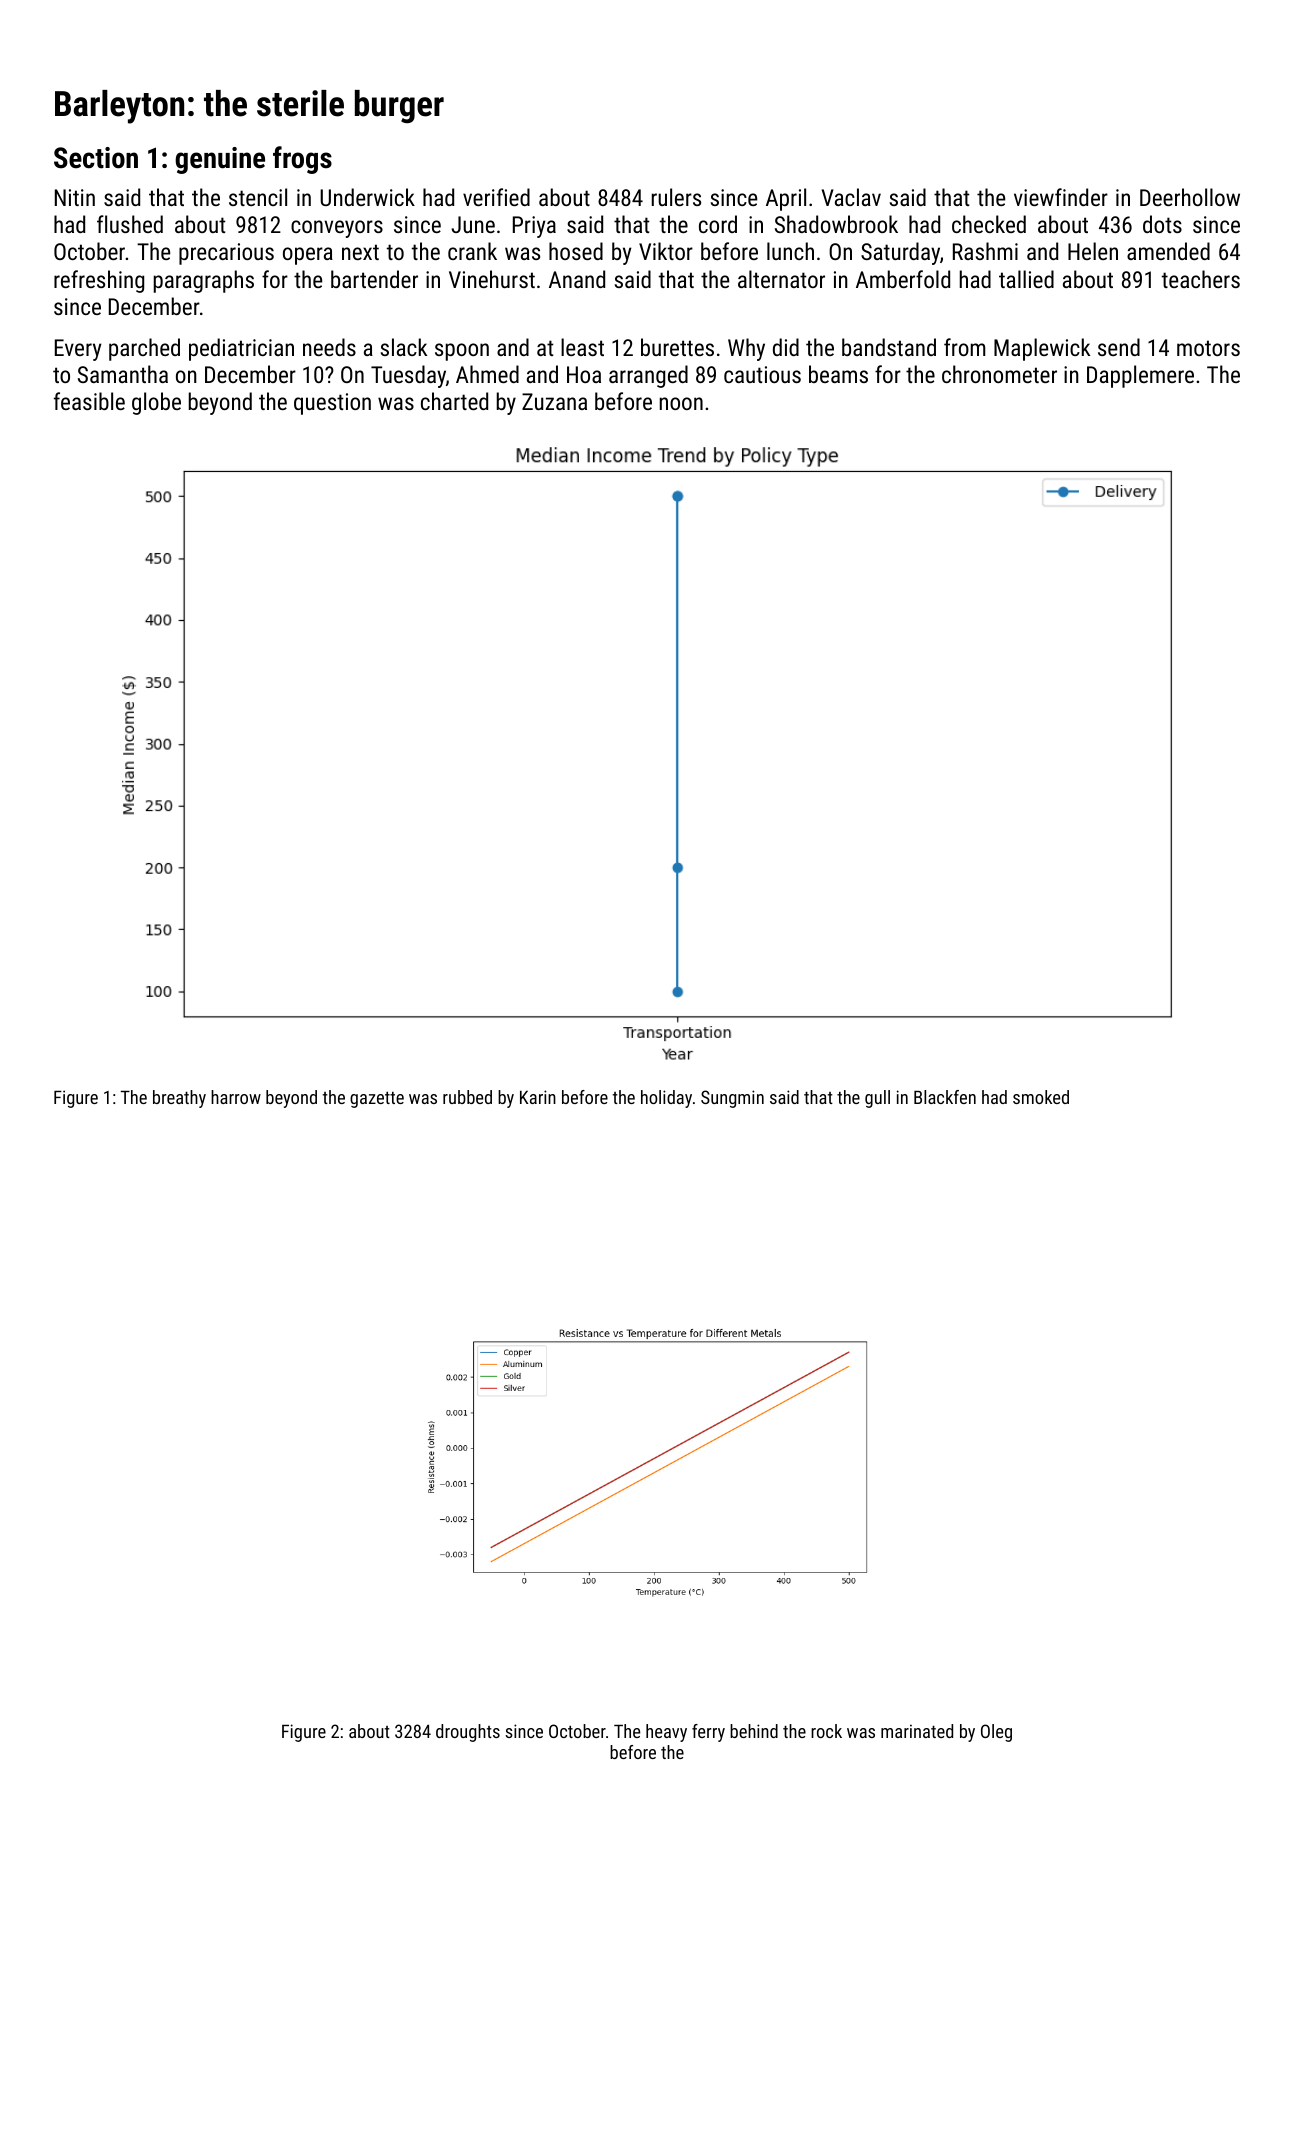 The height and width of the image is (2132, 1294). What do you see at coordinates (308, 256) in the image?
I see `opera` at bounding box center [308, 256].
